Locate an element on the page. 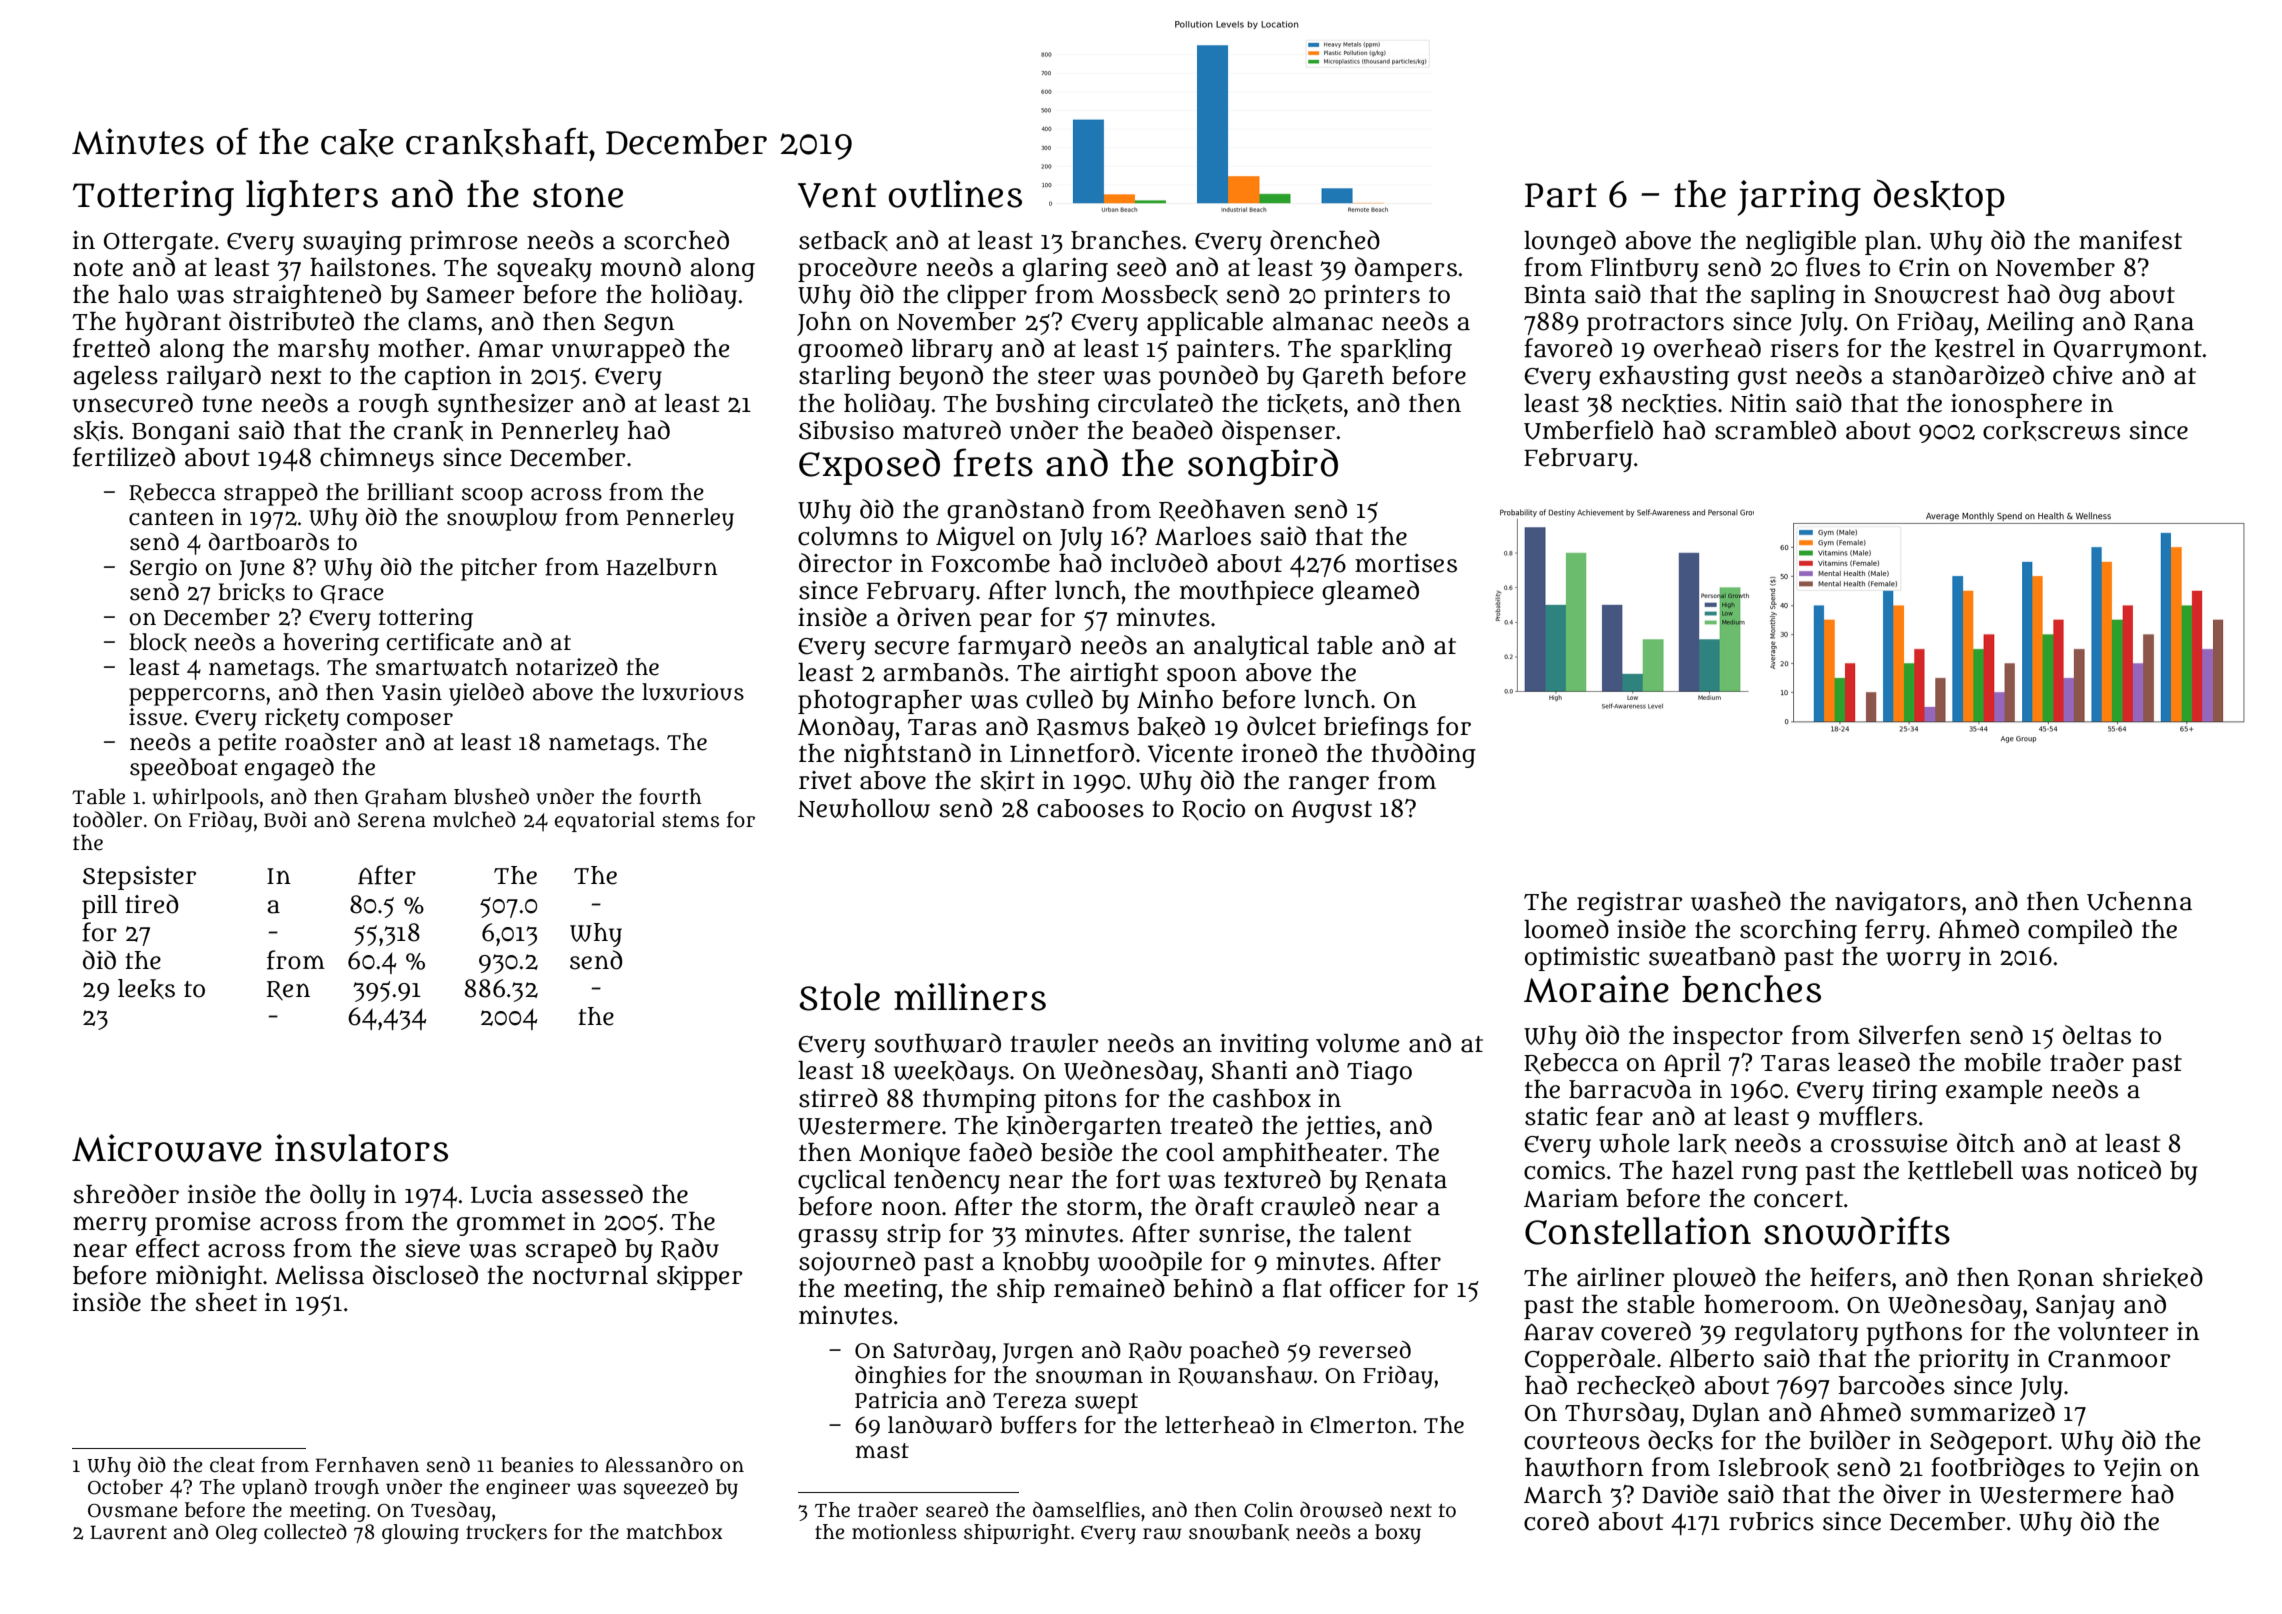 The width and height of the document is (2282, 1614). photographer is located at coordinates (880, 702).
